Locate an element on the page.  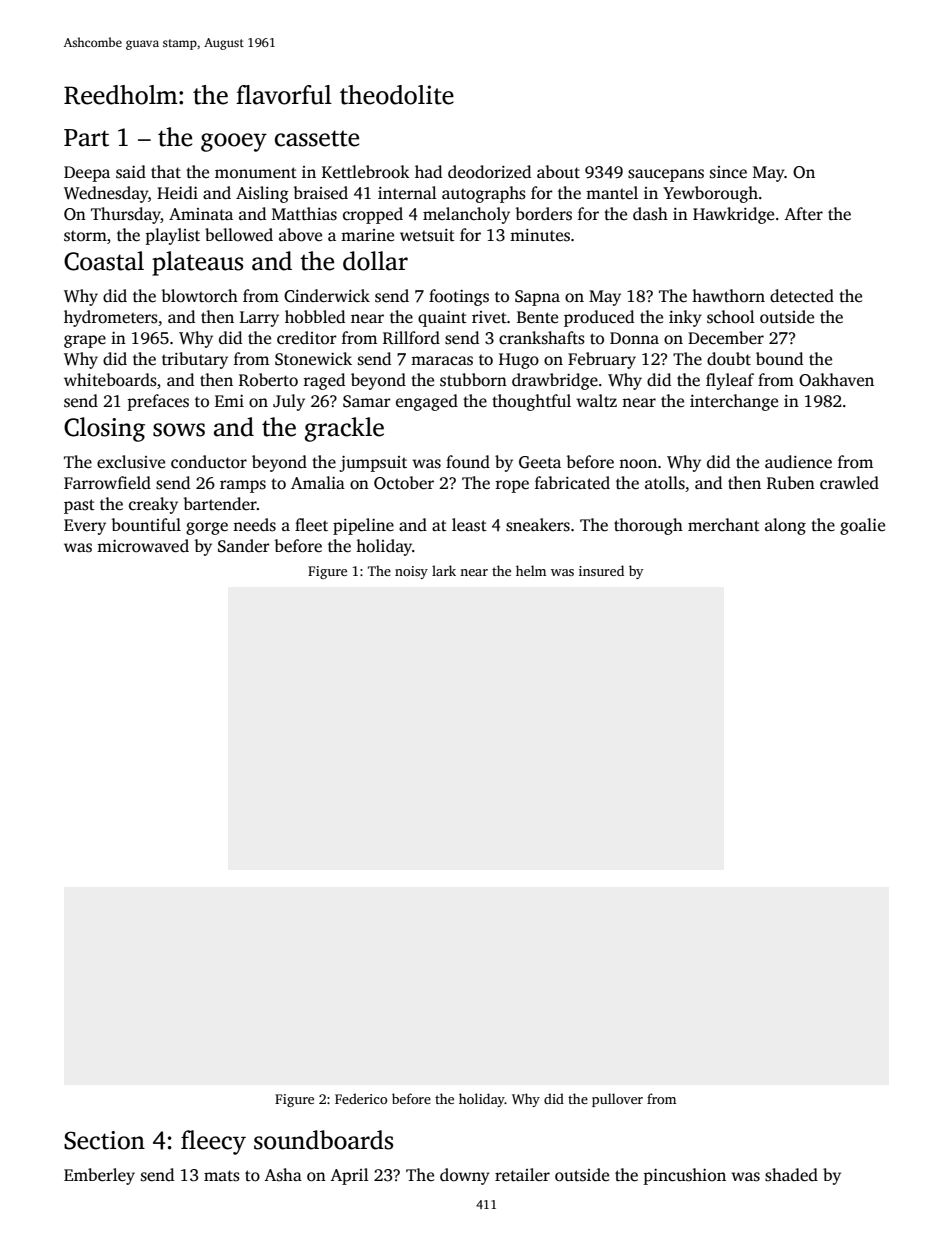
Aisling is located at coordinates (262, 194).
